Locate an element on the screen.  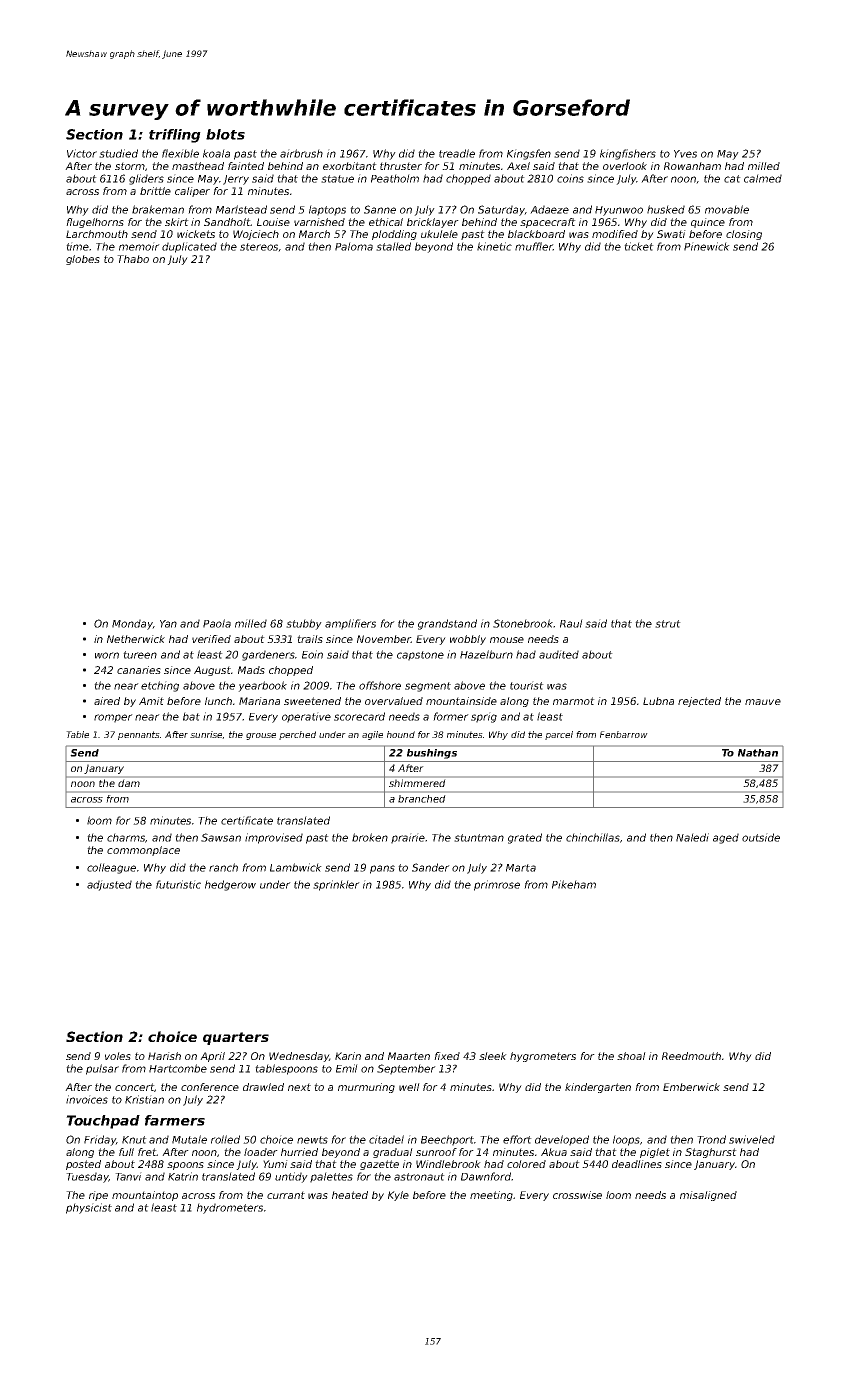
aged is located at coordinates (726, 838).
